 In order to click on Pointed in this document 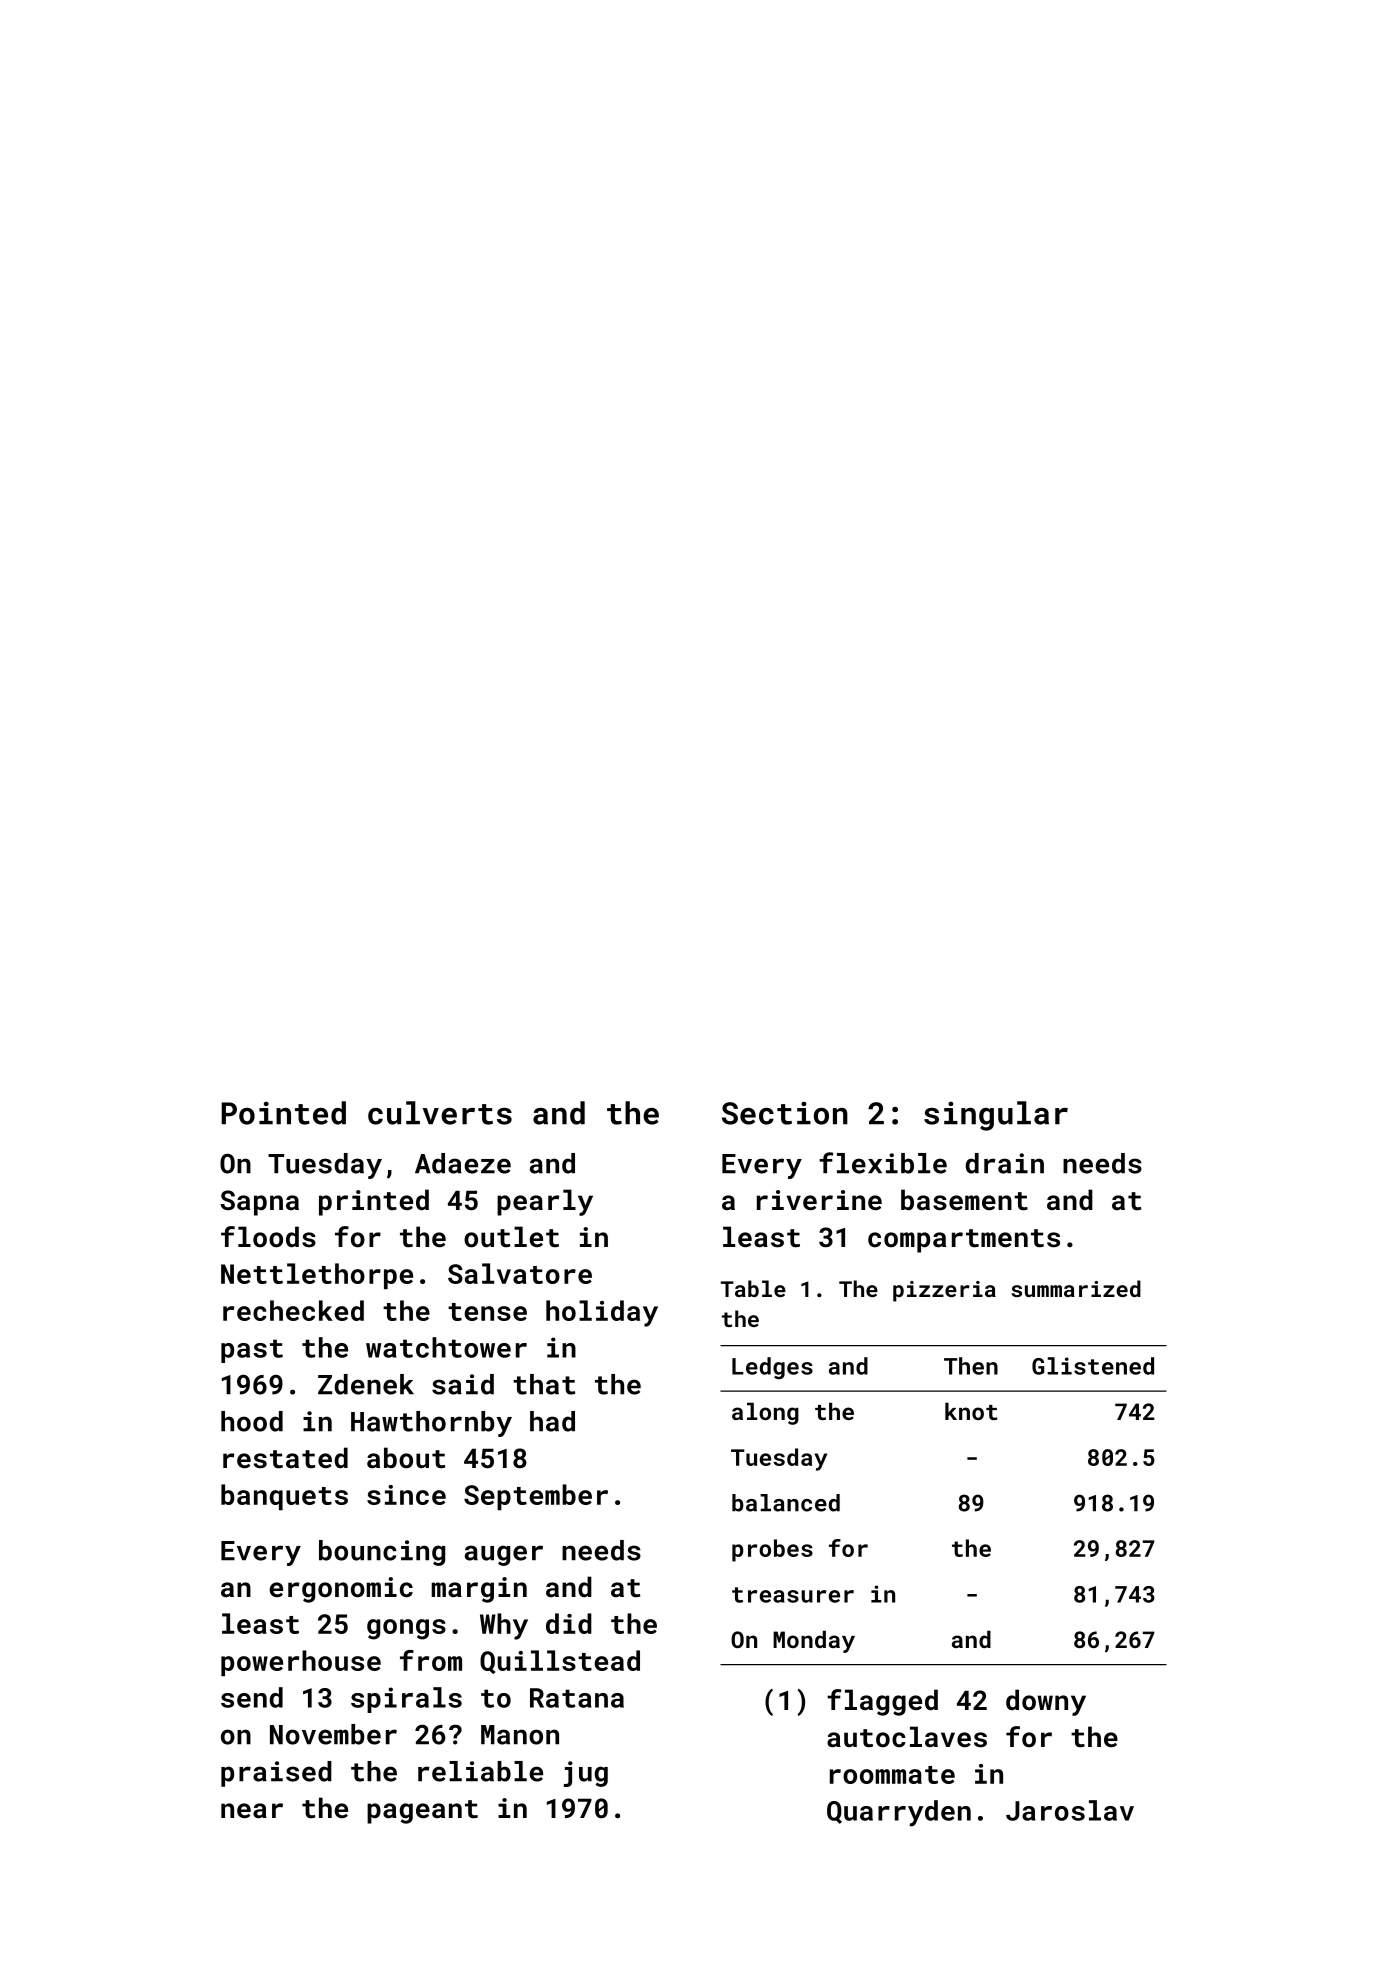, I will do `click(283, 1113)`.
